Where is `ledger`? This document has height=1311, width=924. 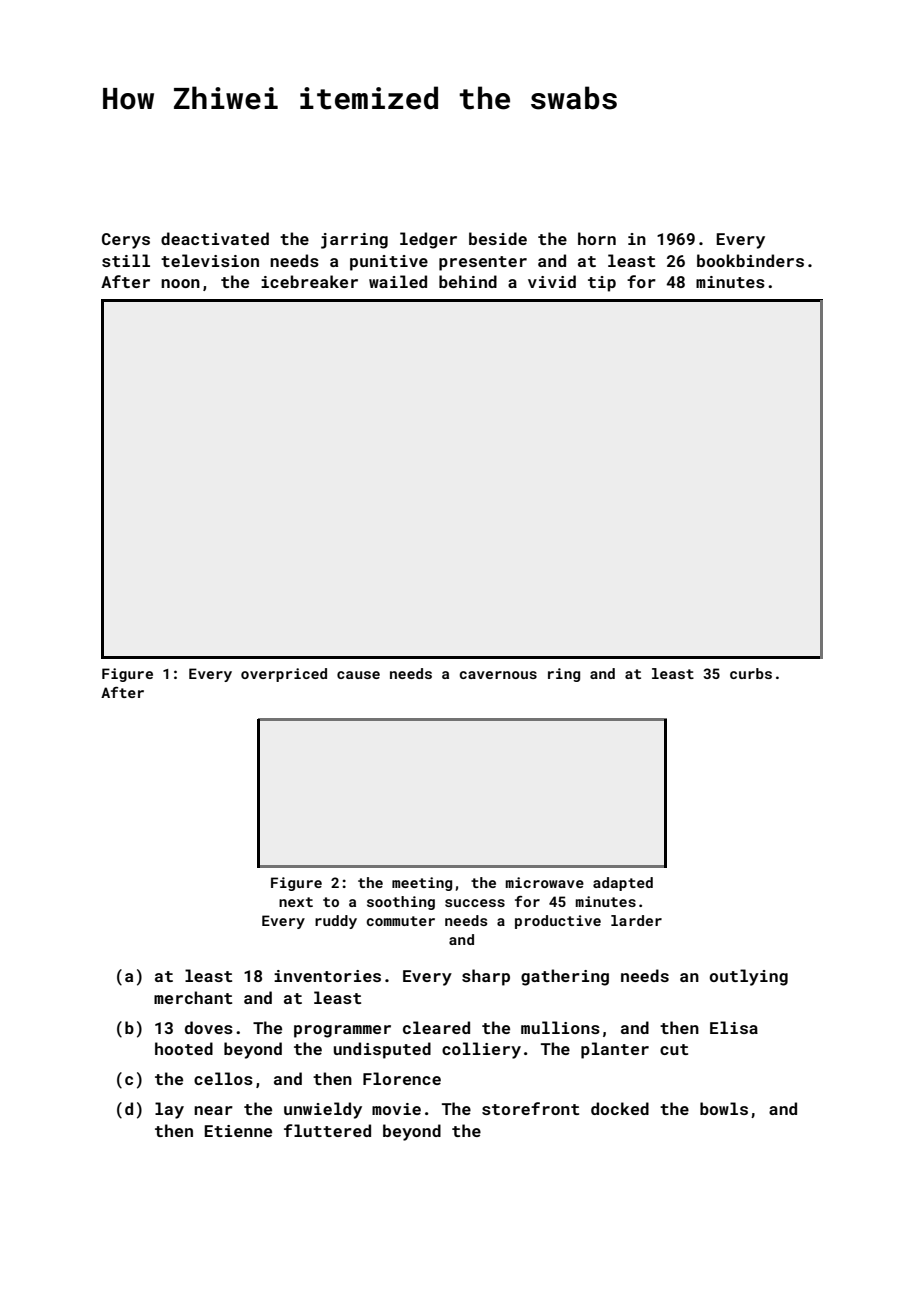 ledger is located at coordinates (428, 240).
